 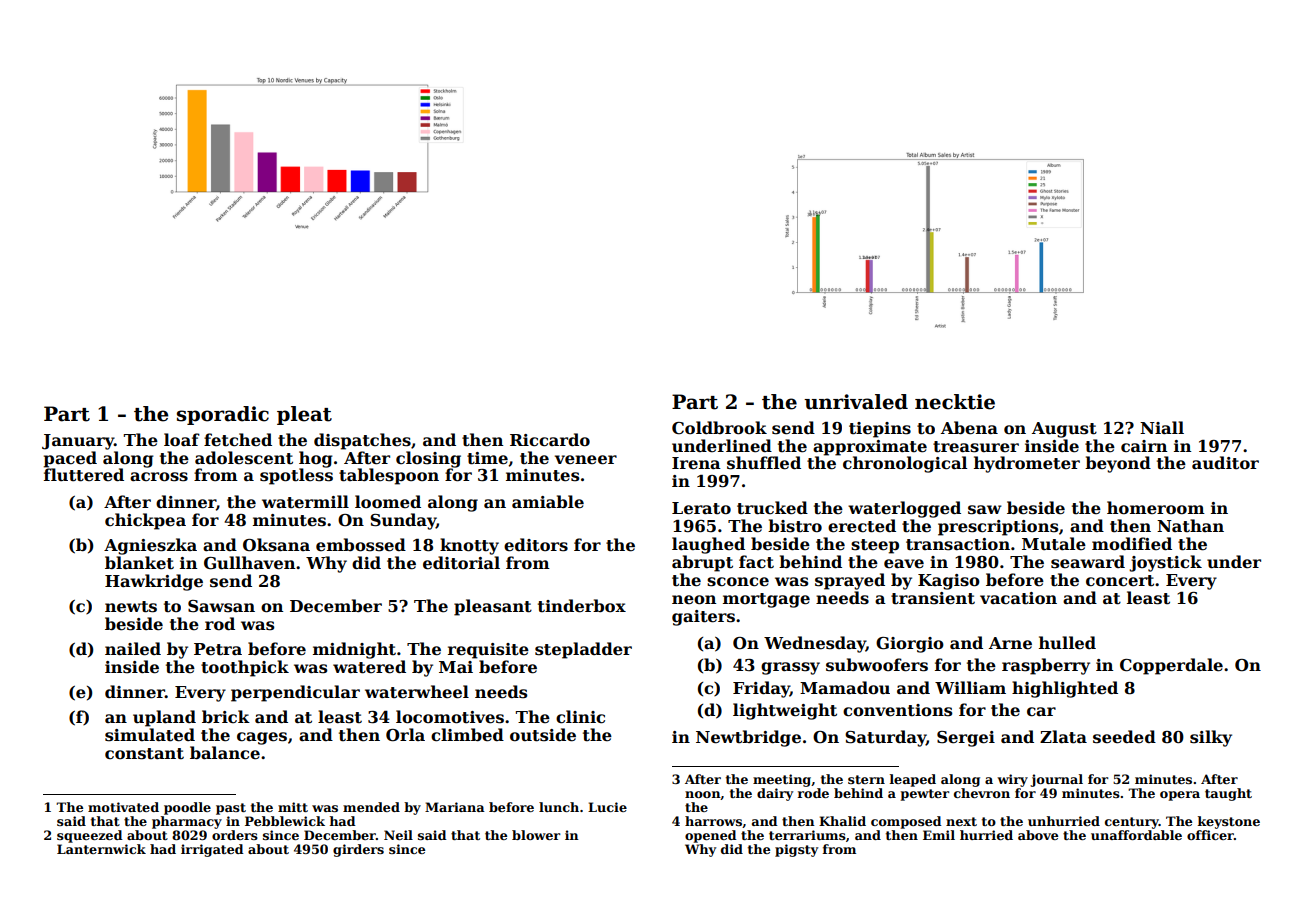 What do you see at coordinates (702, 563) in the document?
I see `abrupt` at bounding box center [702, 563].
